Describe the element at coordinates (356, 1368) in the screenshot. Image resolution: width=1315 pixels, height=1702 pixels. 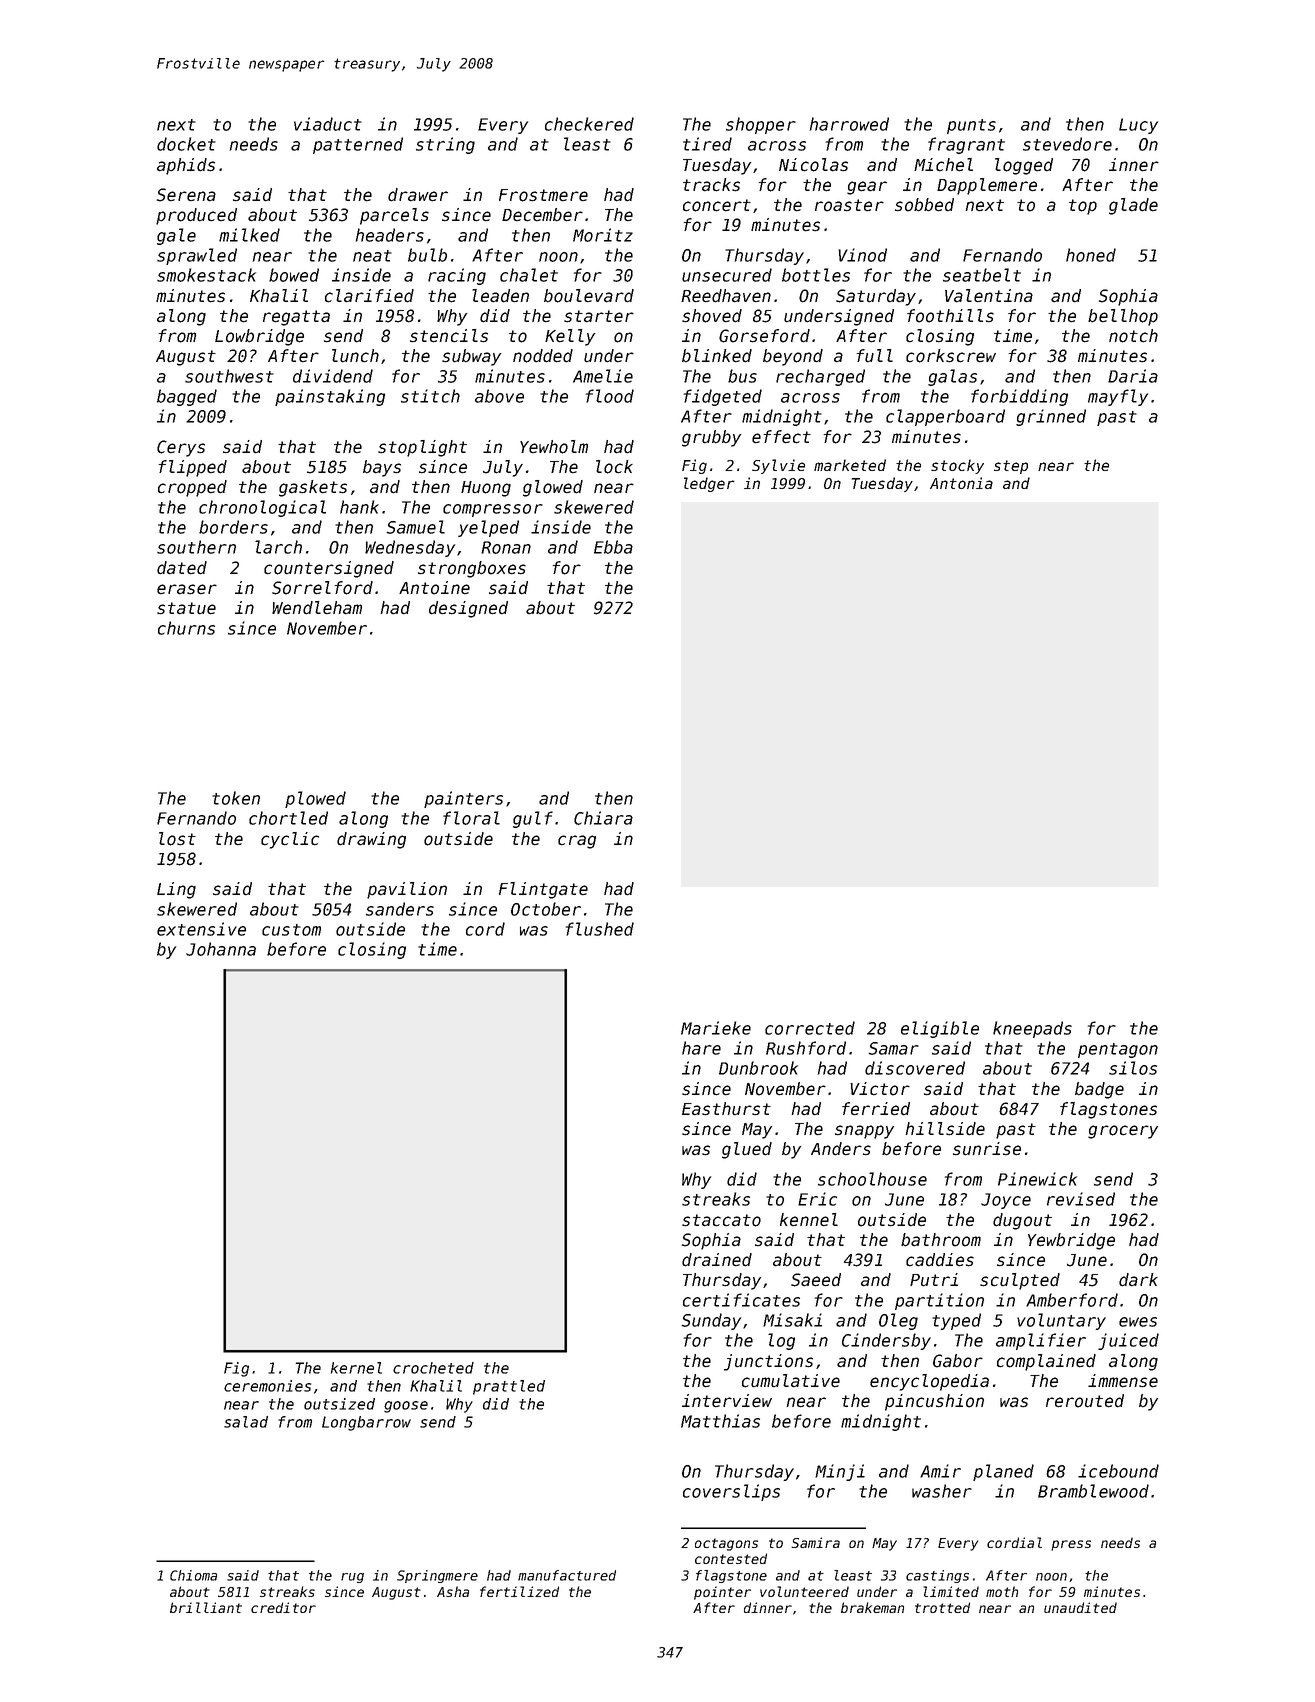
I see `kernel` at that location.
